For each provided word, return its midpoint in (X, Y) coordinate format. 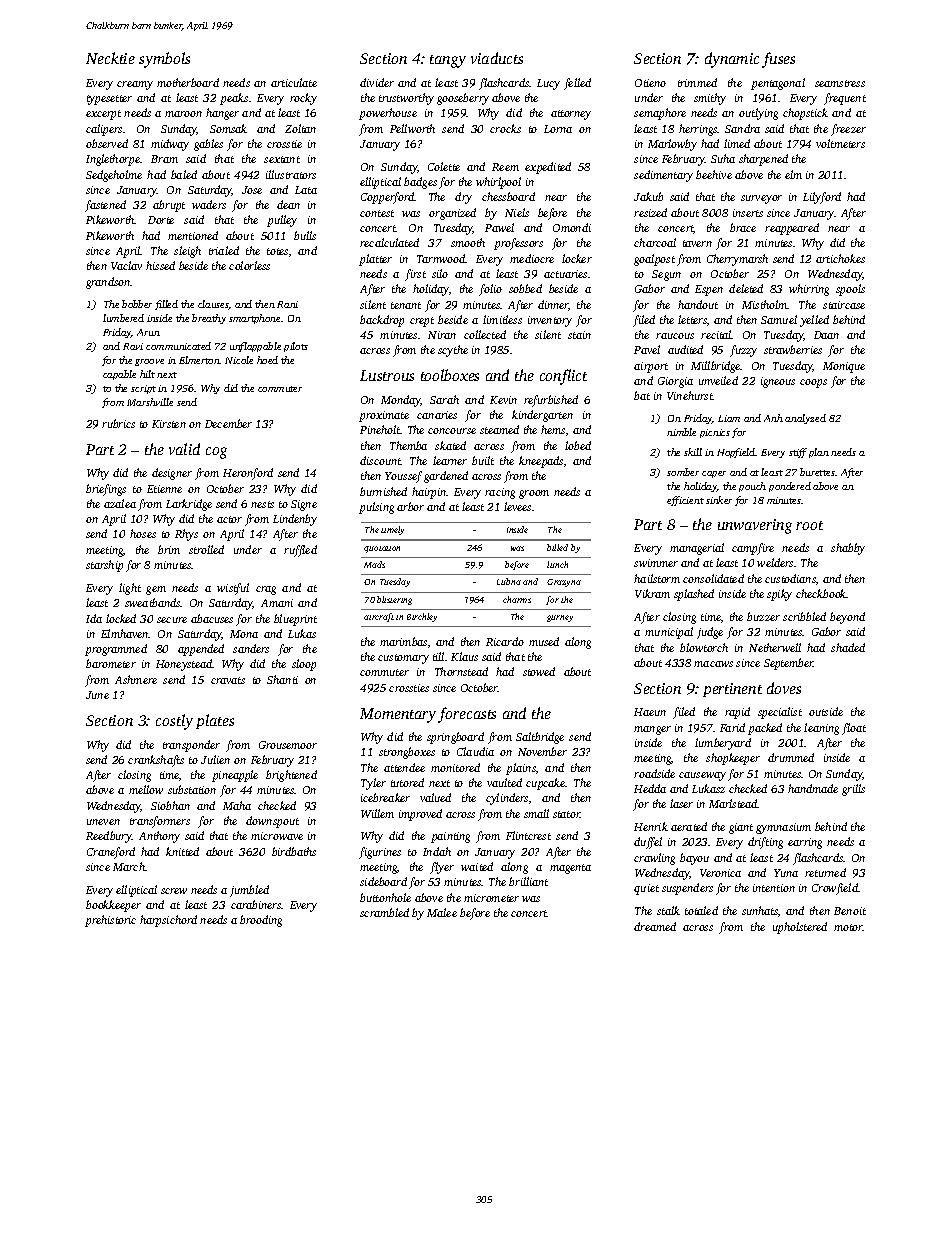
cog (216, 453)
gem (156, 590)
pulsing (376, 508)
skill (693, 452)
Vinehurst (690, 395)
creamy (135, 85)
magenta (570, 869)
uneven (103, 822)
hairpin (429, 493)
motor (848, 927)
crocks (505, 128)
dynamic (732, 60)
